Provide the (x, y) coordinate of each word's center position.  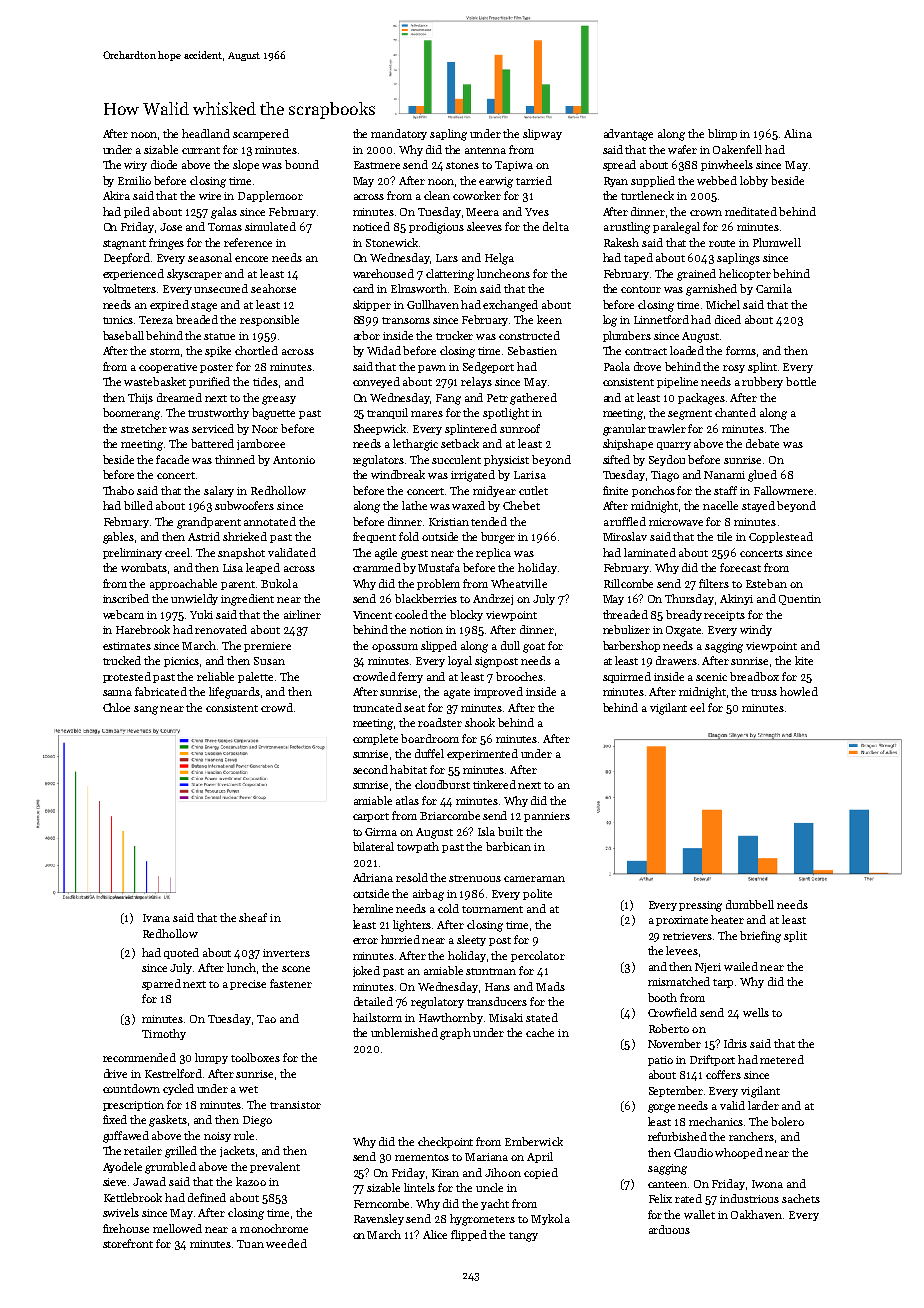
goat (534, 648)
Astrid (204, 536)
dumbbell (750, 904)
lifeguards (234, 693)
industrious (749, 1198)
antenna (485, 150)
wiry (135, 166)
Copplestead (781, 537)
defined (207, 1197)
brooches (519, 676)
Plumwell (777, 242)
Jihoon (503, 1172)
